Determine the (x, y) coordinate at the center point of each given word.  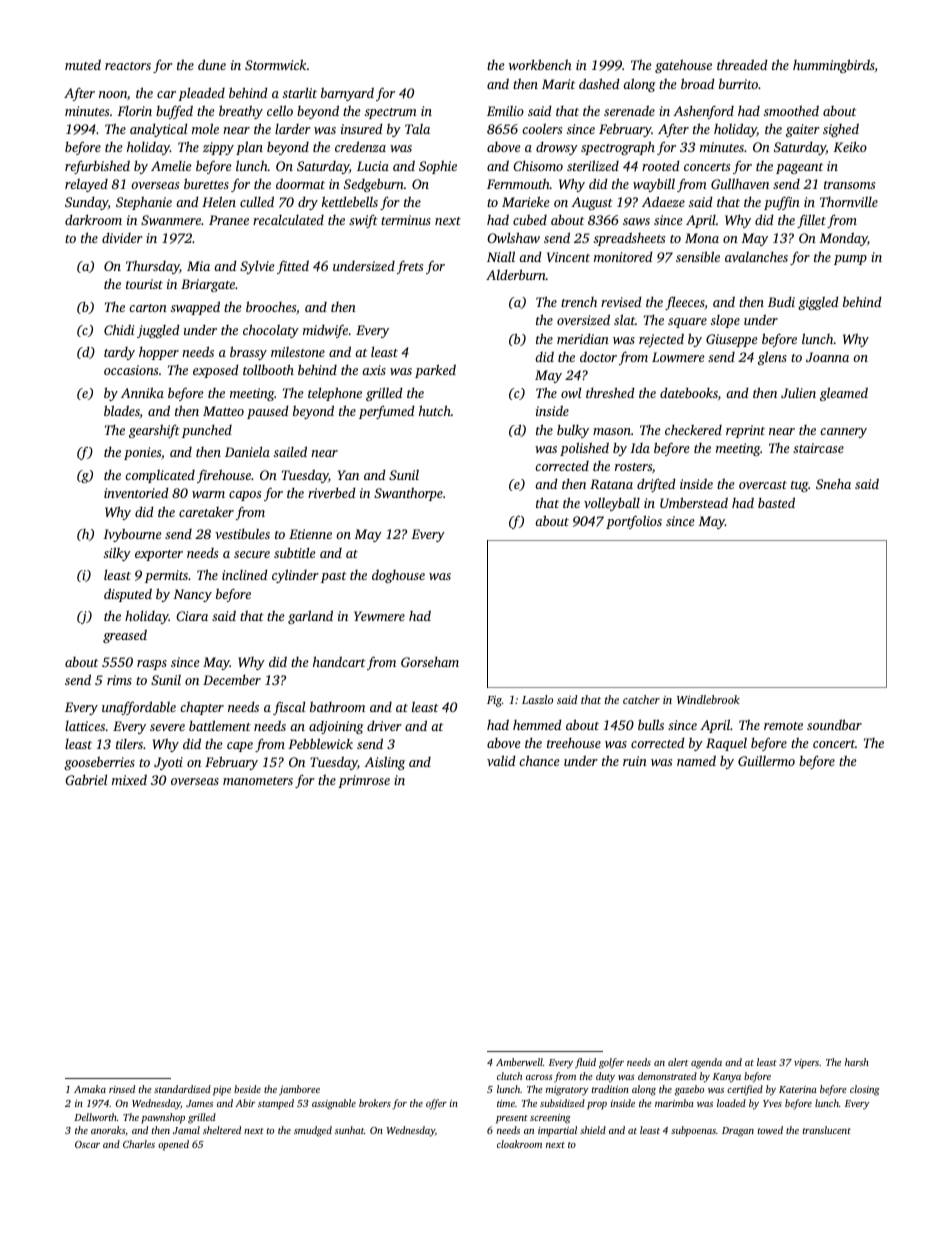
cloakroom (519, 1144)
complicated (160, 476)
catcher (641, 699)
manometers (258, 781)
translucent (827, 1130)
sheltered (222, 1130)
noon (113, 94)
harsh (857, 1062)
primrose (364, 781)
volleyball (612, 504)
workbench (540, 64)
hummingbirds (834, 66)
